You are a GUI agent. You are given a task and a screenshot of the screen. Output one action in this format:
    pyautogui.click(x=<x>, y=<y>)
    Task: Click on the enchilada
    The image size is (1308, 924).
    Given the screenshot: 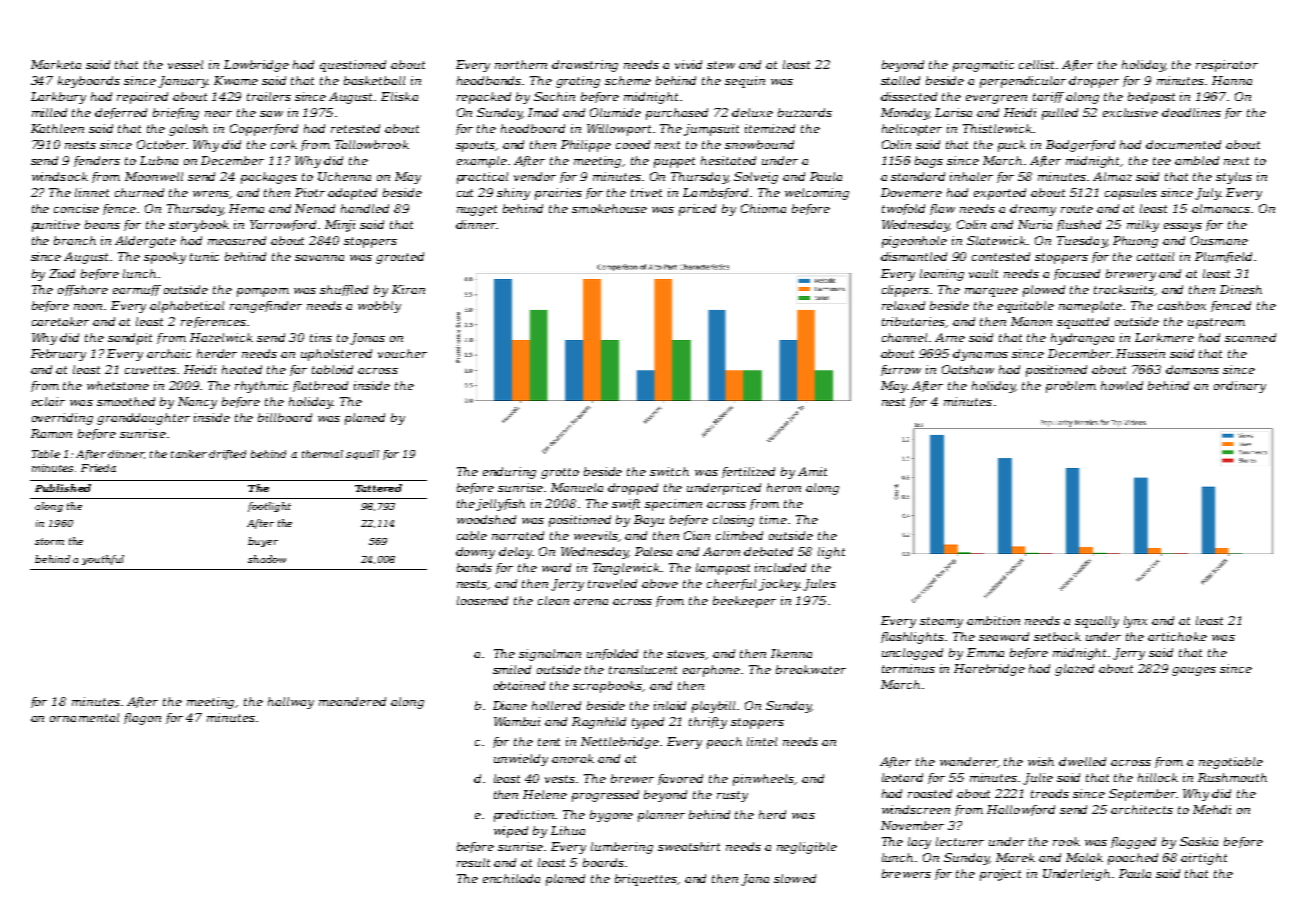 What is the action you would take?
    pyautogui.click(x=511, y=878)
